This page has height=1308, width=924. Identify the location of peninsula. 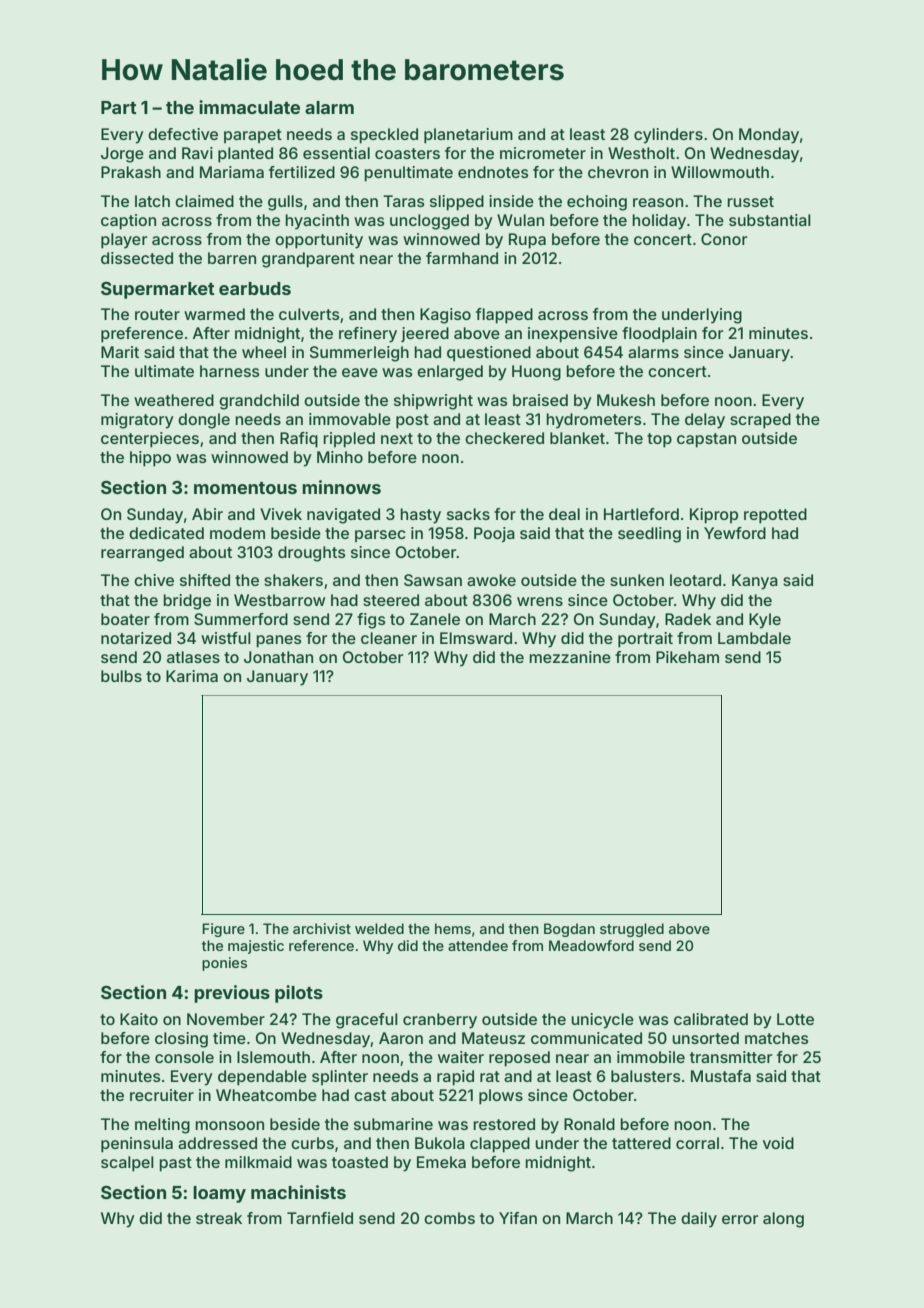
(137, 1145).
